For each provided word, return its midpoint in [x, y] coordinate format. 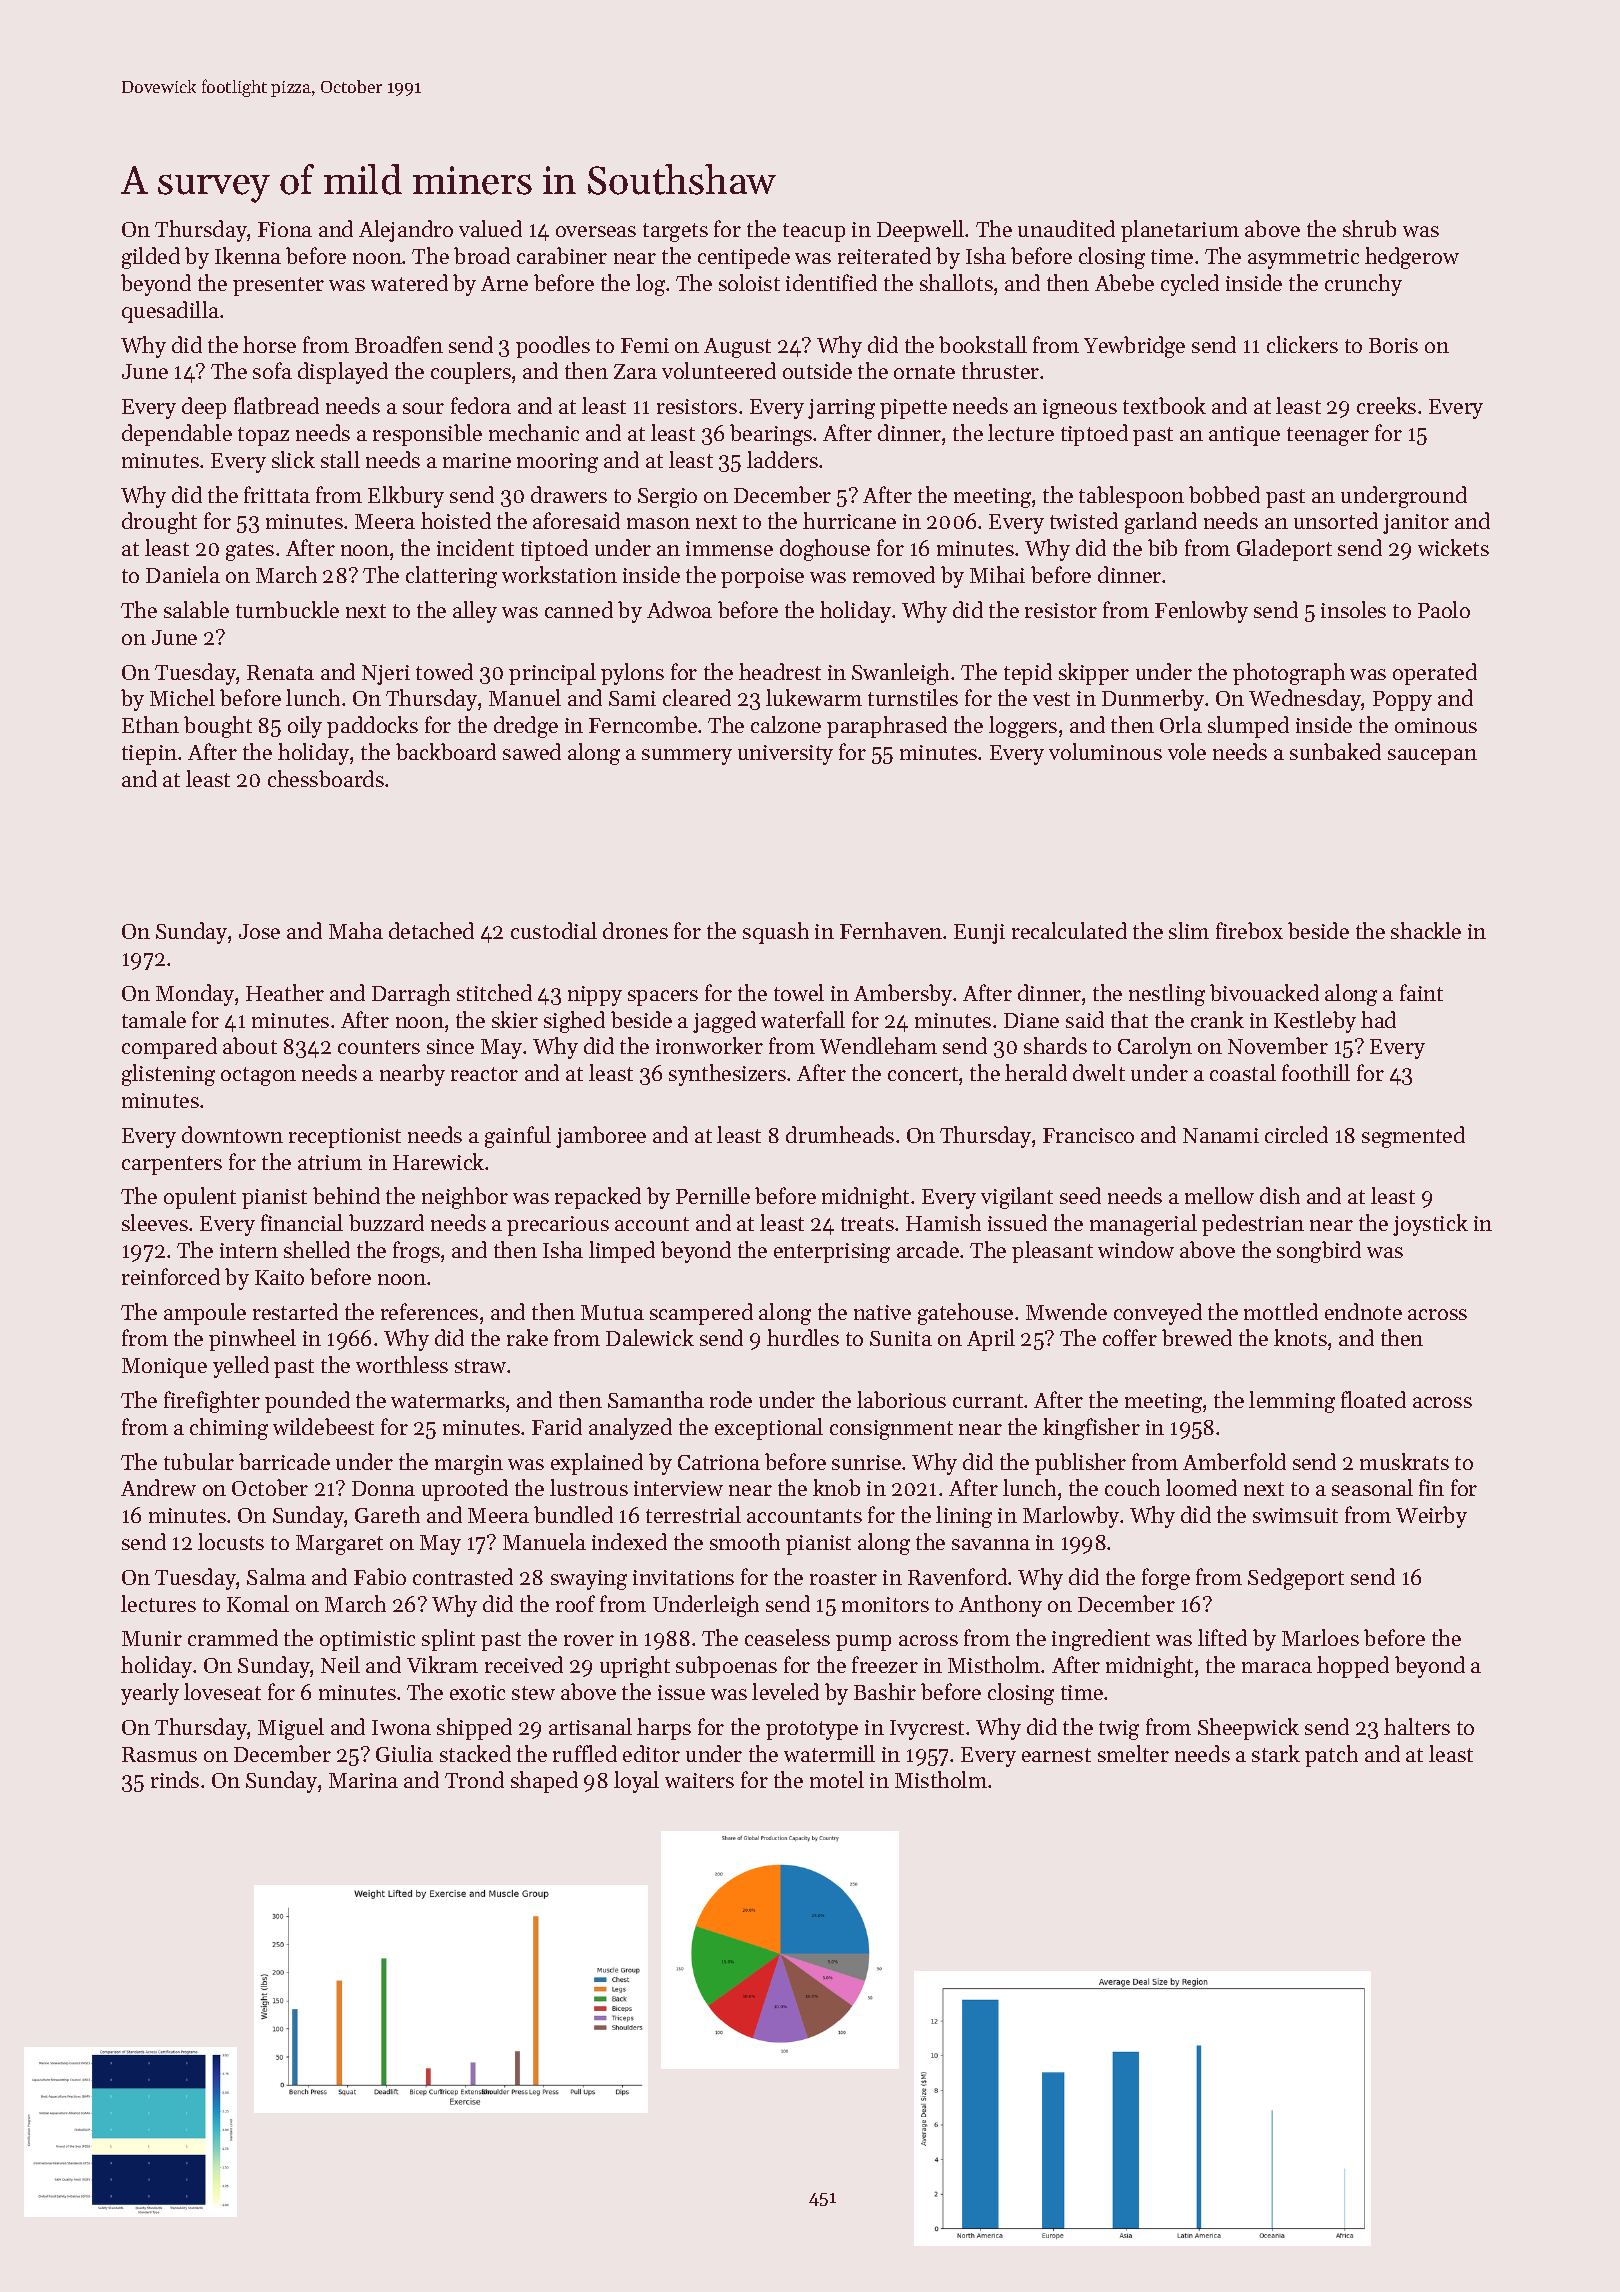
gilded [151, 258]
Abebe [1124, 282]
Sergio [667, 498]
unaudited [1066, 228]
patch [1331, 1756]
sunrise [866, 1462]
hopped [1353, 1667]
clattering [451, 577]
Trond [474, 1779]
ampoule [205, 1314]
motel [837, 1779]
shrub [1369, 228]
